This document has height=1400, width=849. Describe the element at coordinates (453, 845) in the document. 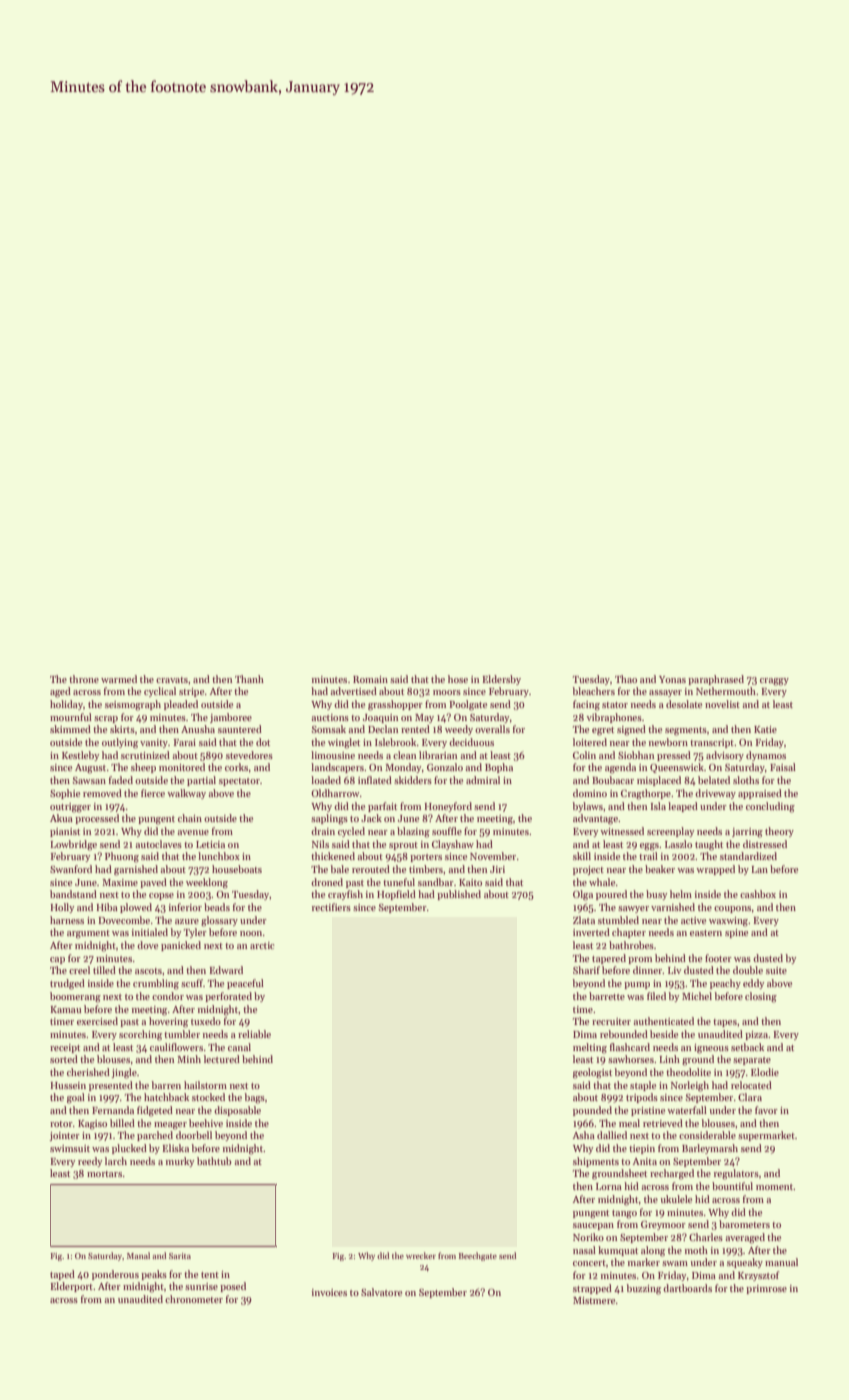

I see `Clayshaw` at that location.
